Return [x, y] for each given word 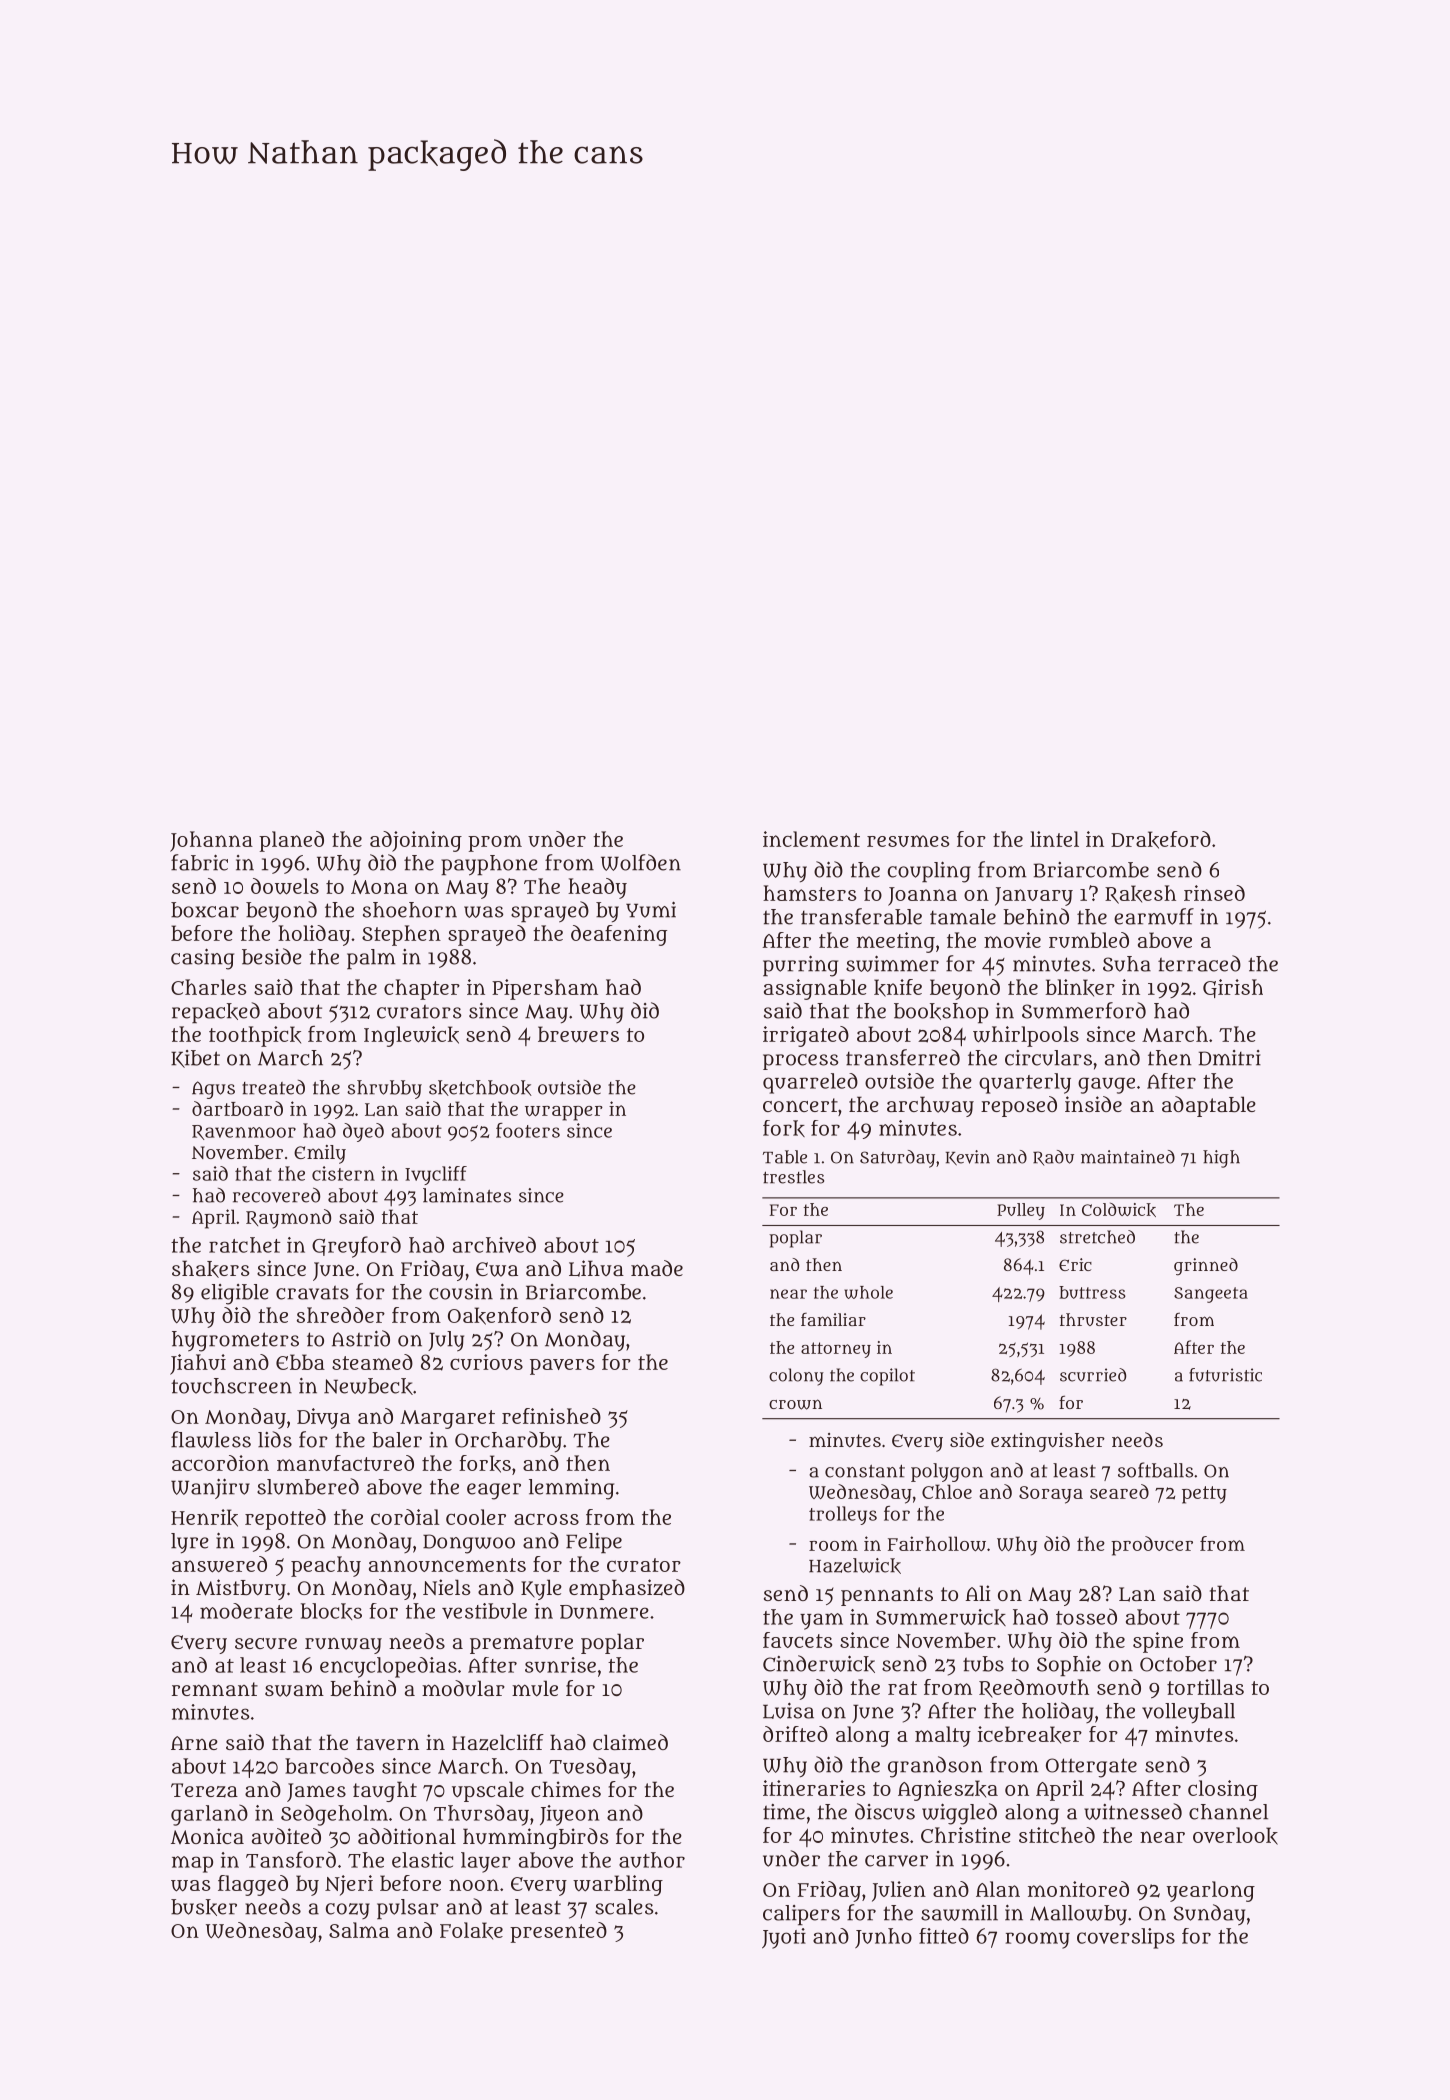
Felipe [594, 1543]
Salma [359, 1930]
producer [1152, 1546]
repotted [285, 1519]
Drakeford [1161, 840]
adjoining [416, 841]
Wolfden [641, 862]
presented [558, 1932]
